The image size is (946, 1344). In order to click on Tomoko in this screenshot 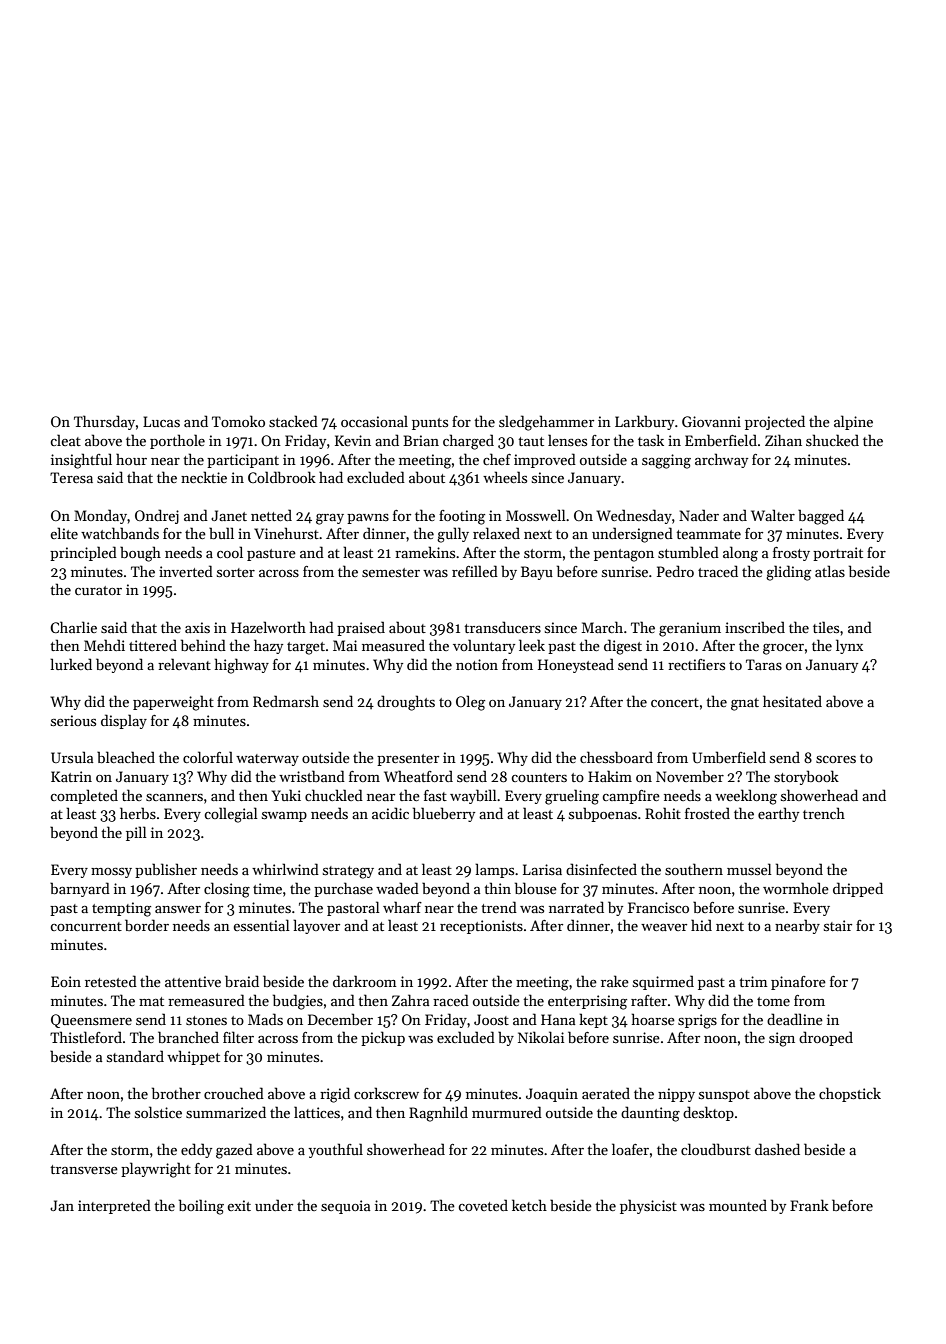, I will do `click(238, 421)`.
